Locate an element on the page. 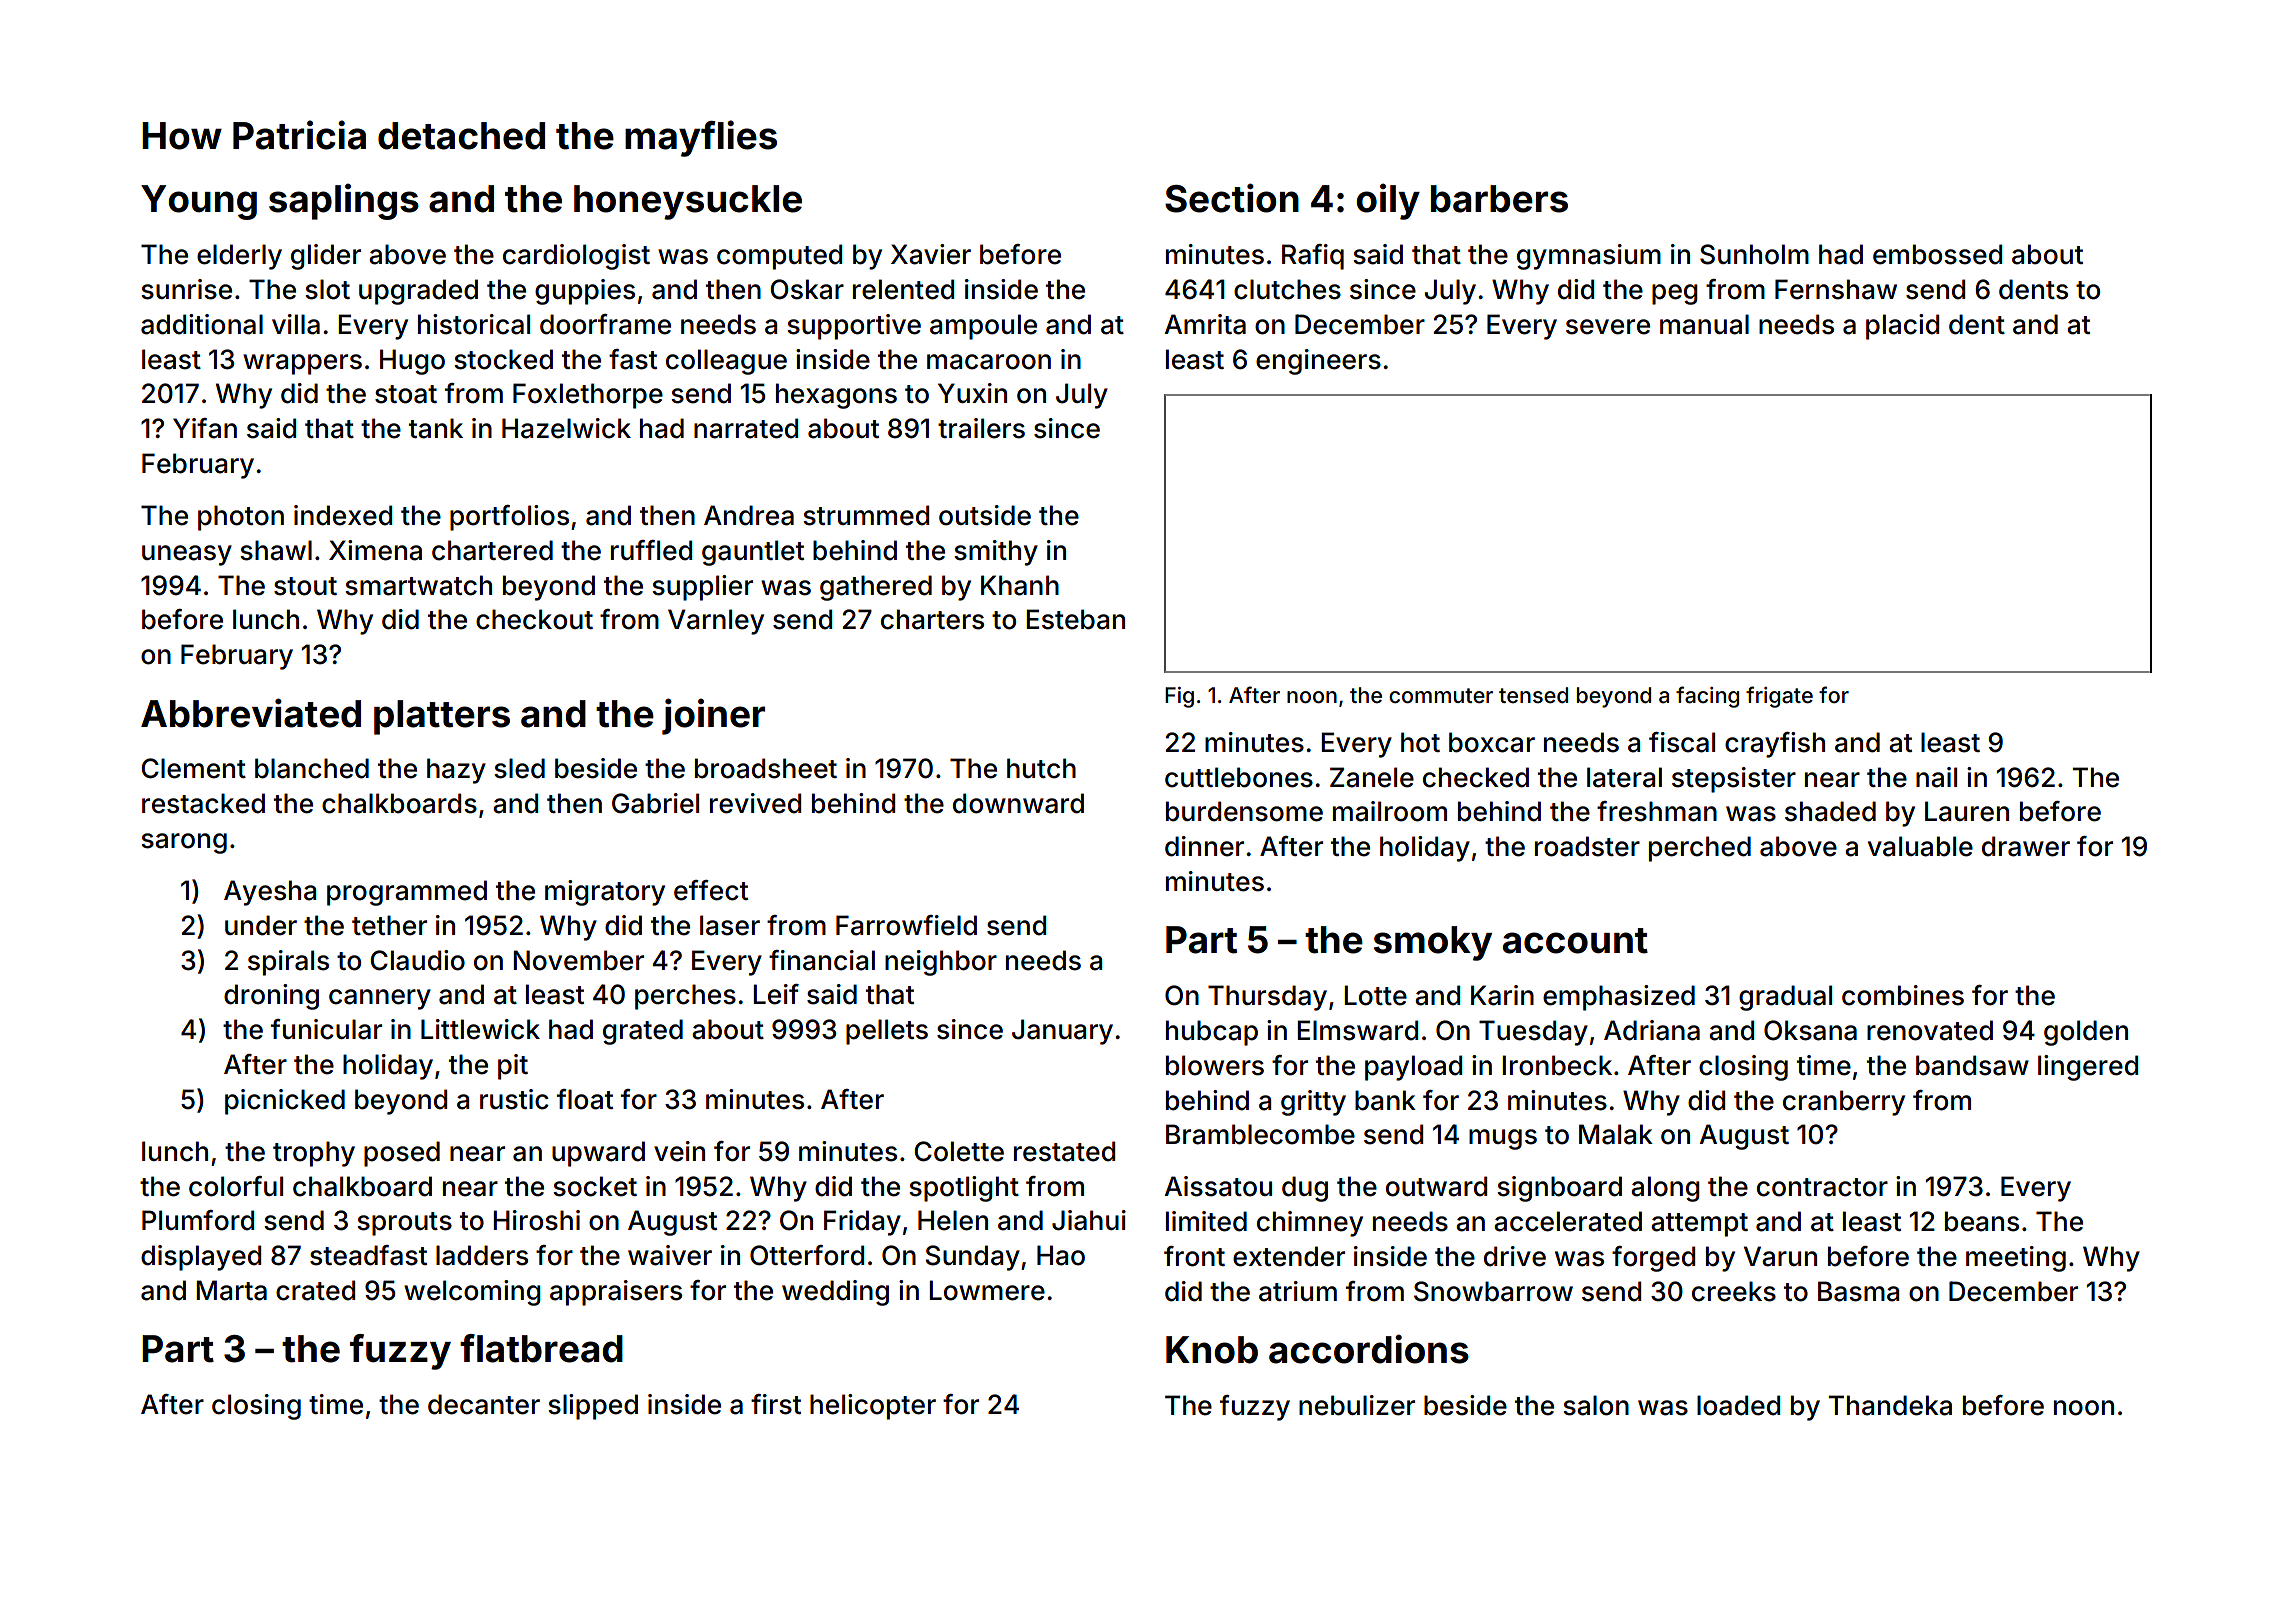  crayfish is located at coordinates (1775, 745).
